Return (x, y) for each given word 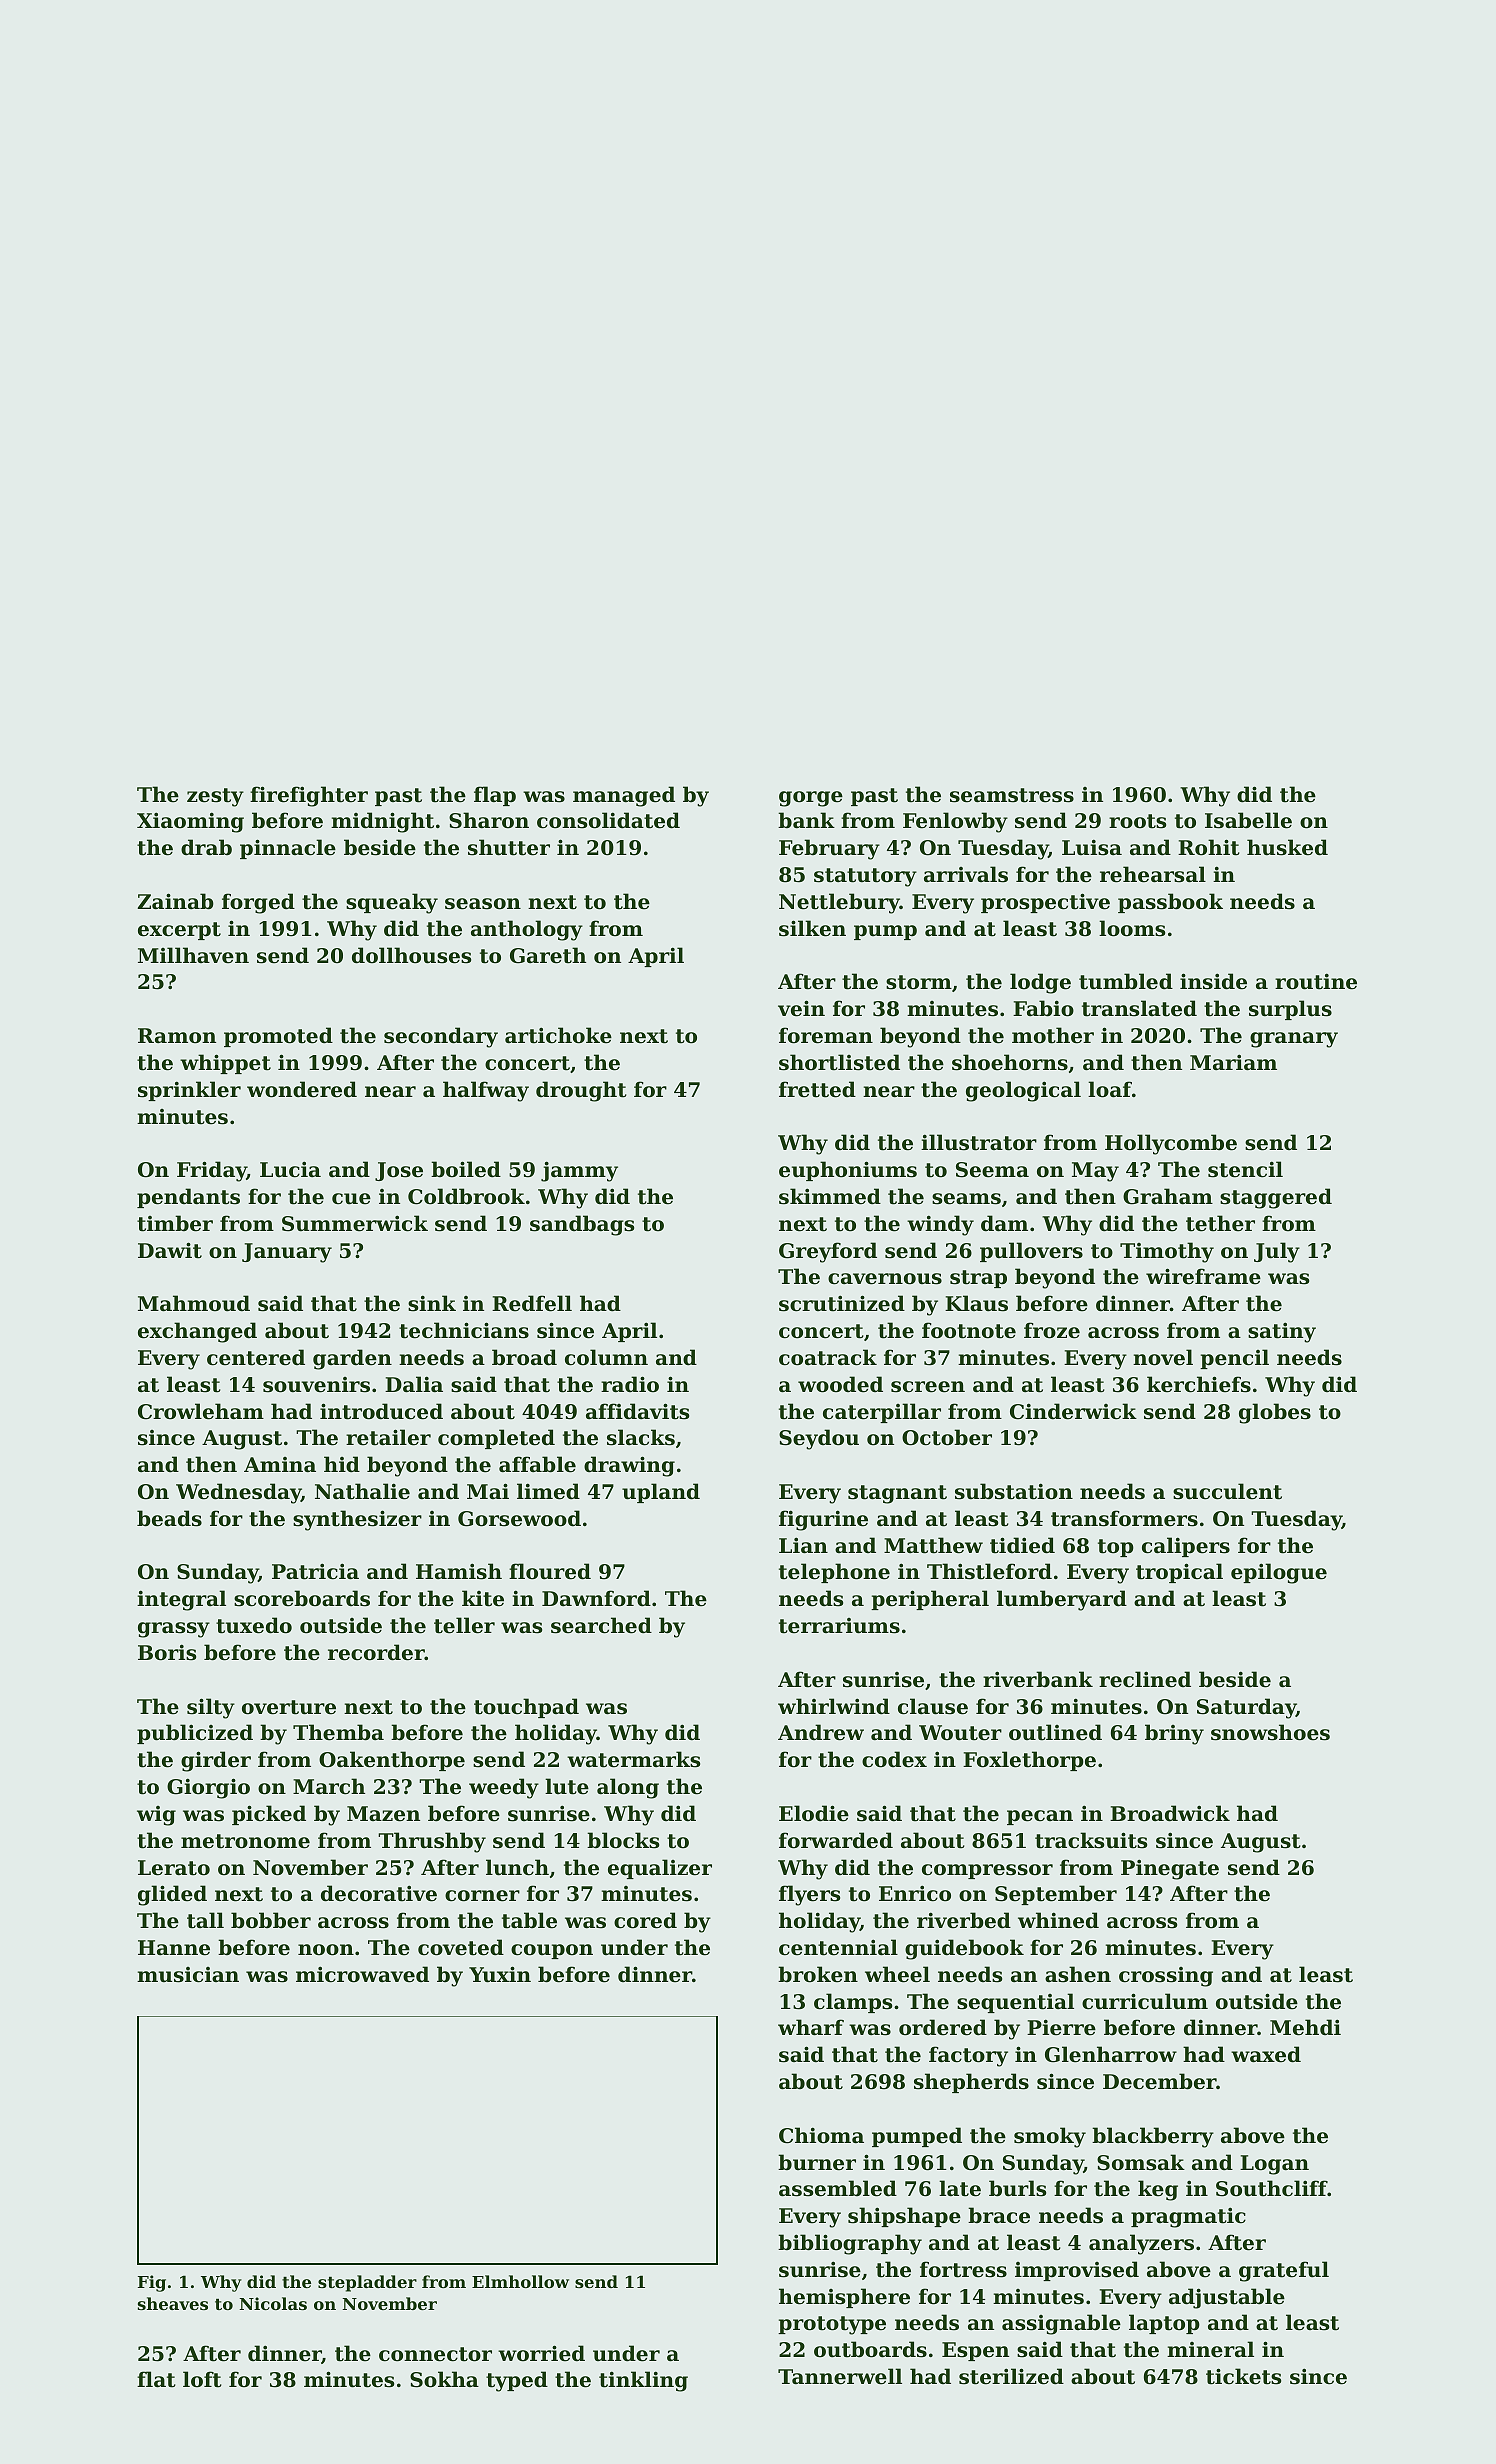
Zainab (175, 901)
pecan (1040, 1817)
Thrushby (432, 1842)
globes (1275, 1413)
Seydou (819, 1439)
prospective (1045, 903)
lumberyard (1062, 1600)
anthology (527, 930)
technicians (464, 1330)
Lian (803, 1545)
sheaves (173, 2303)
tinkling (643, 2381)
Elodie (814, 1813)
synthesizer (357, 1520)
